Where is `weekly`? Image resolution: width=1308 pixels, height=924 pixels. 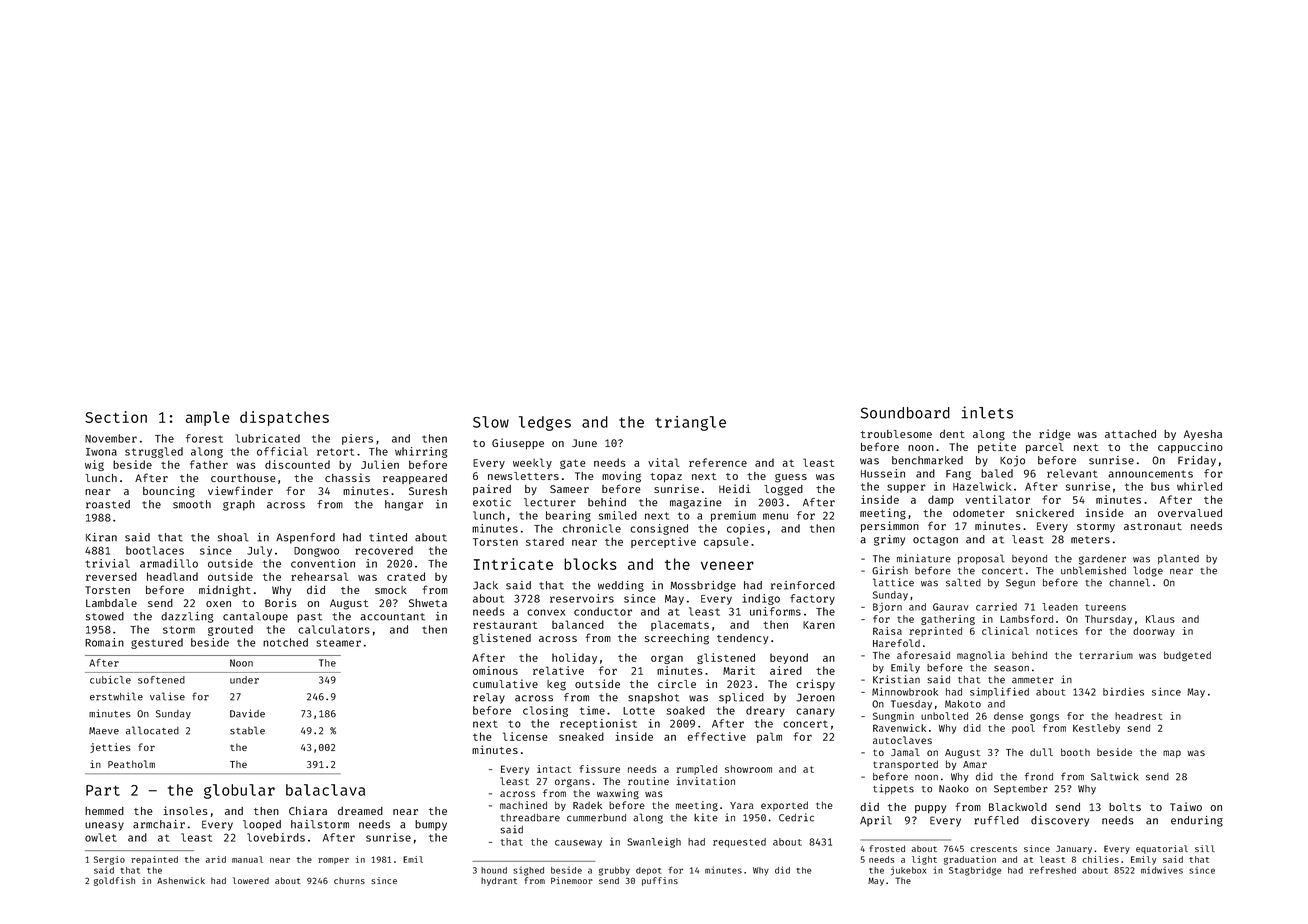 weekly is located at coordinates (532, 463).
